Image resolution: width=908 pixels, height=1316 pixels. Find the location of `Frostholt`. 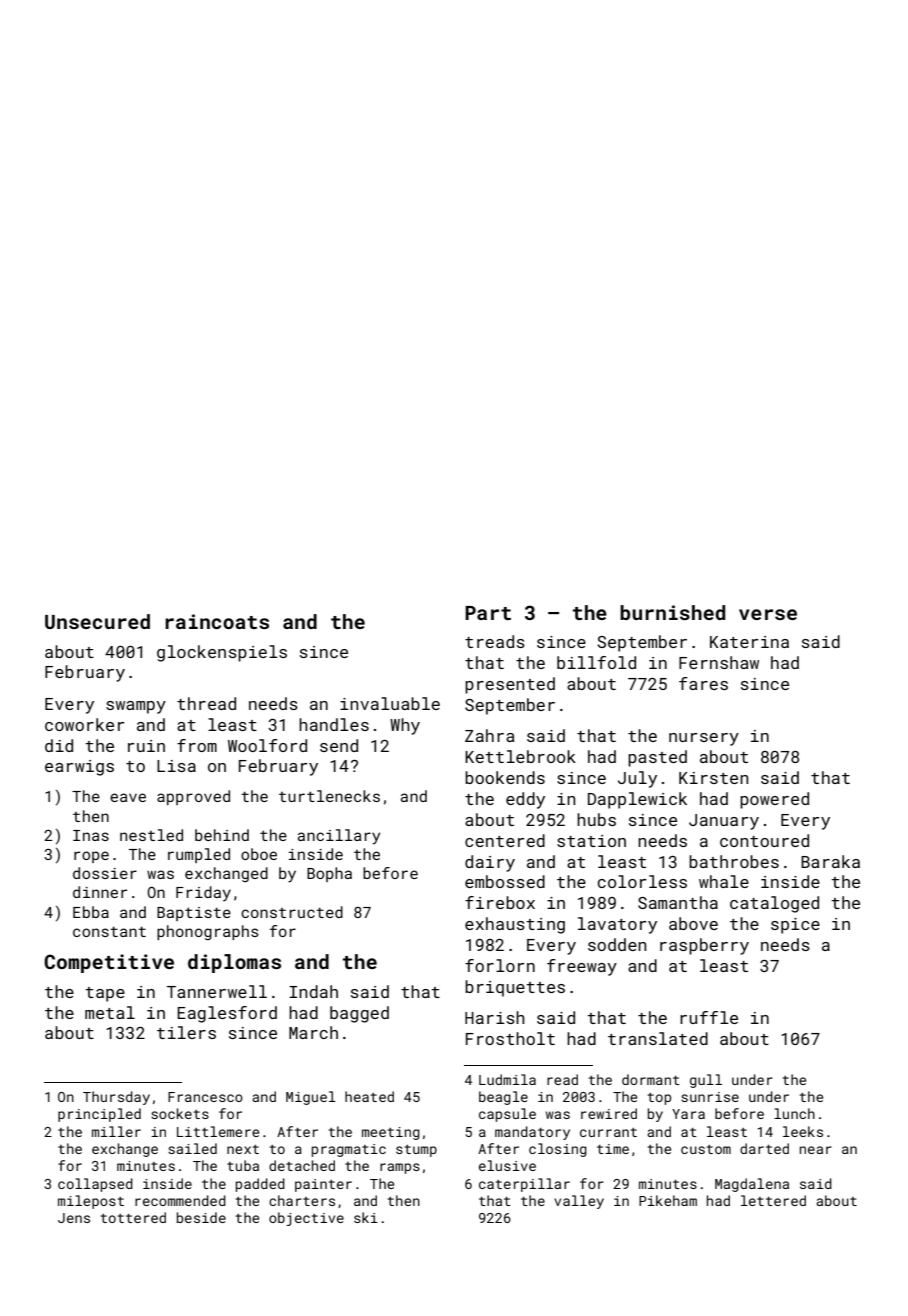

Frostholt is located at coordinates (510, 1038).
